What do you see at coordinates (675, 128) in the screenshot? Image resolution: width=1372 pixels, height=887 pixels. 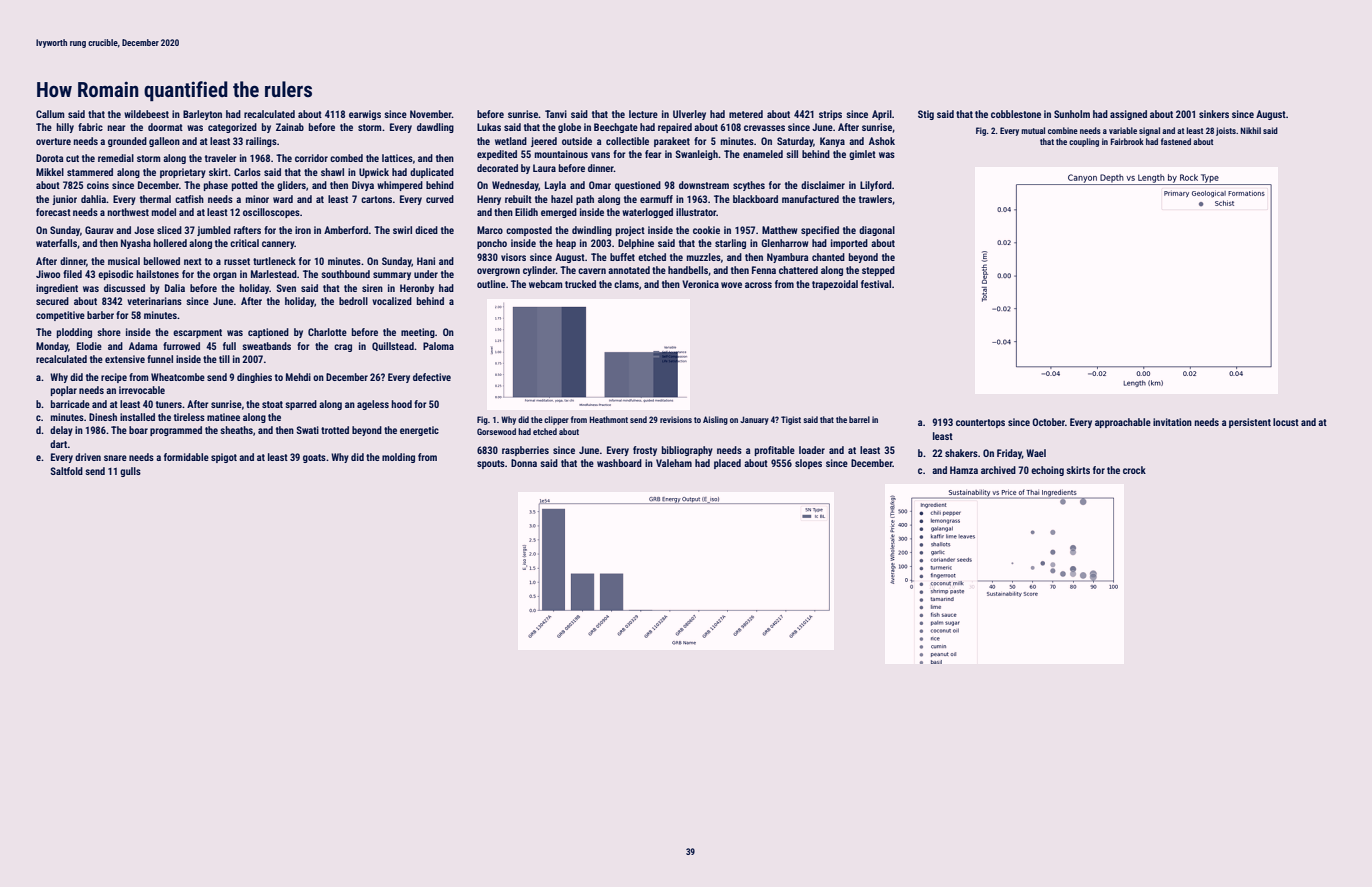 I see `repaired` at bounding box center [675, 128].
